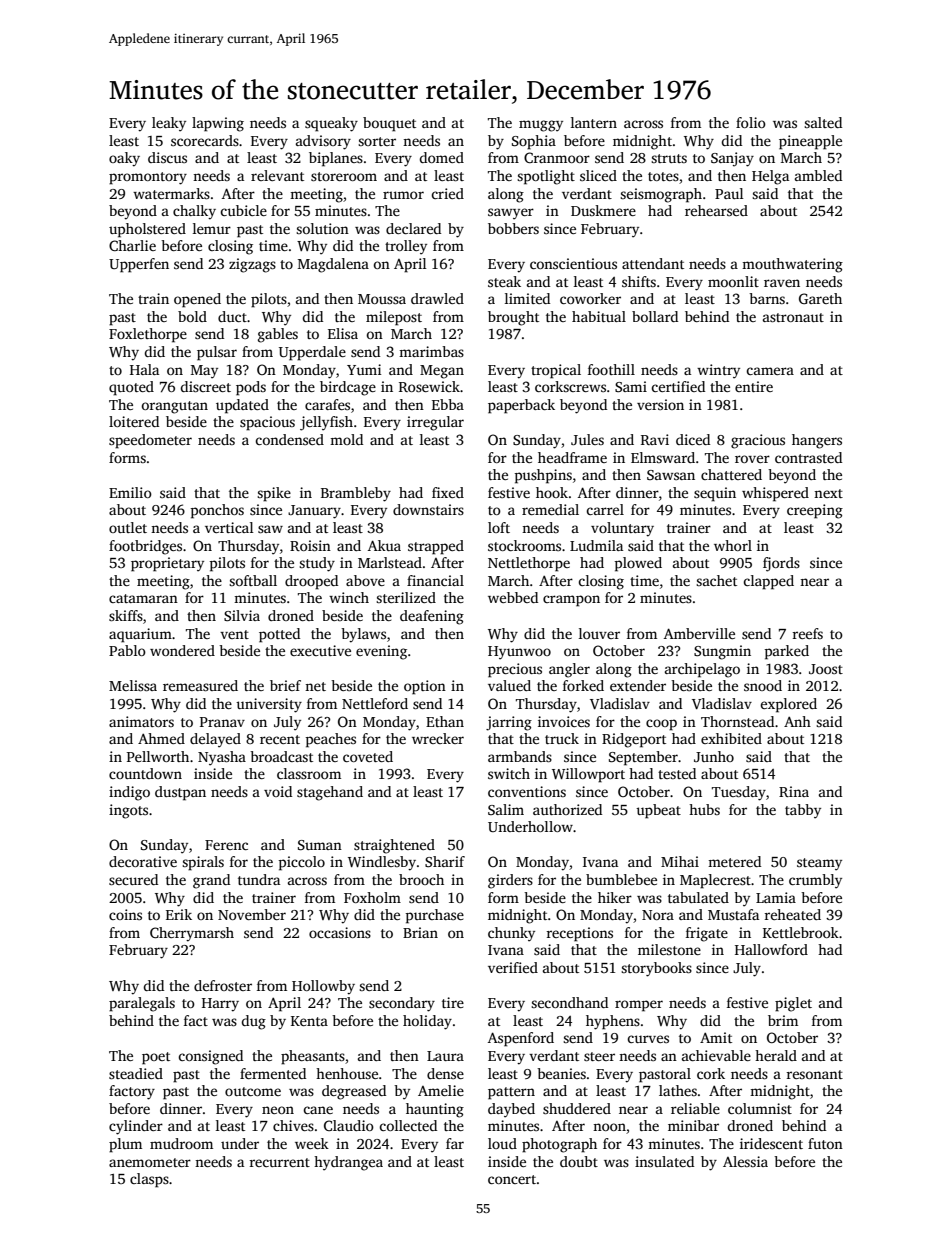 The width and height of the document is (952, 1233). Describe the element at coordinates (751, 122) in the document. I see `folio` at that location.
